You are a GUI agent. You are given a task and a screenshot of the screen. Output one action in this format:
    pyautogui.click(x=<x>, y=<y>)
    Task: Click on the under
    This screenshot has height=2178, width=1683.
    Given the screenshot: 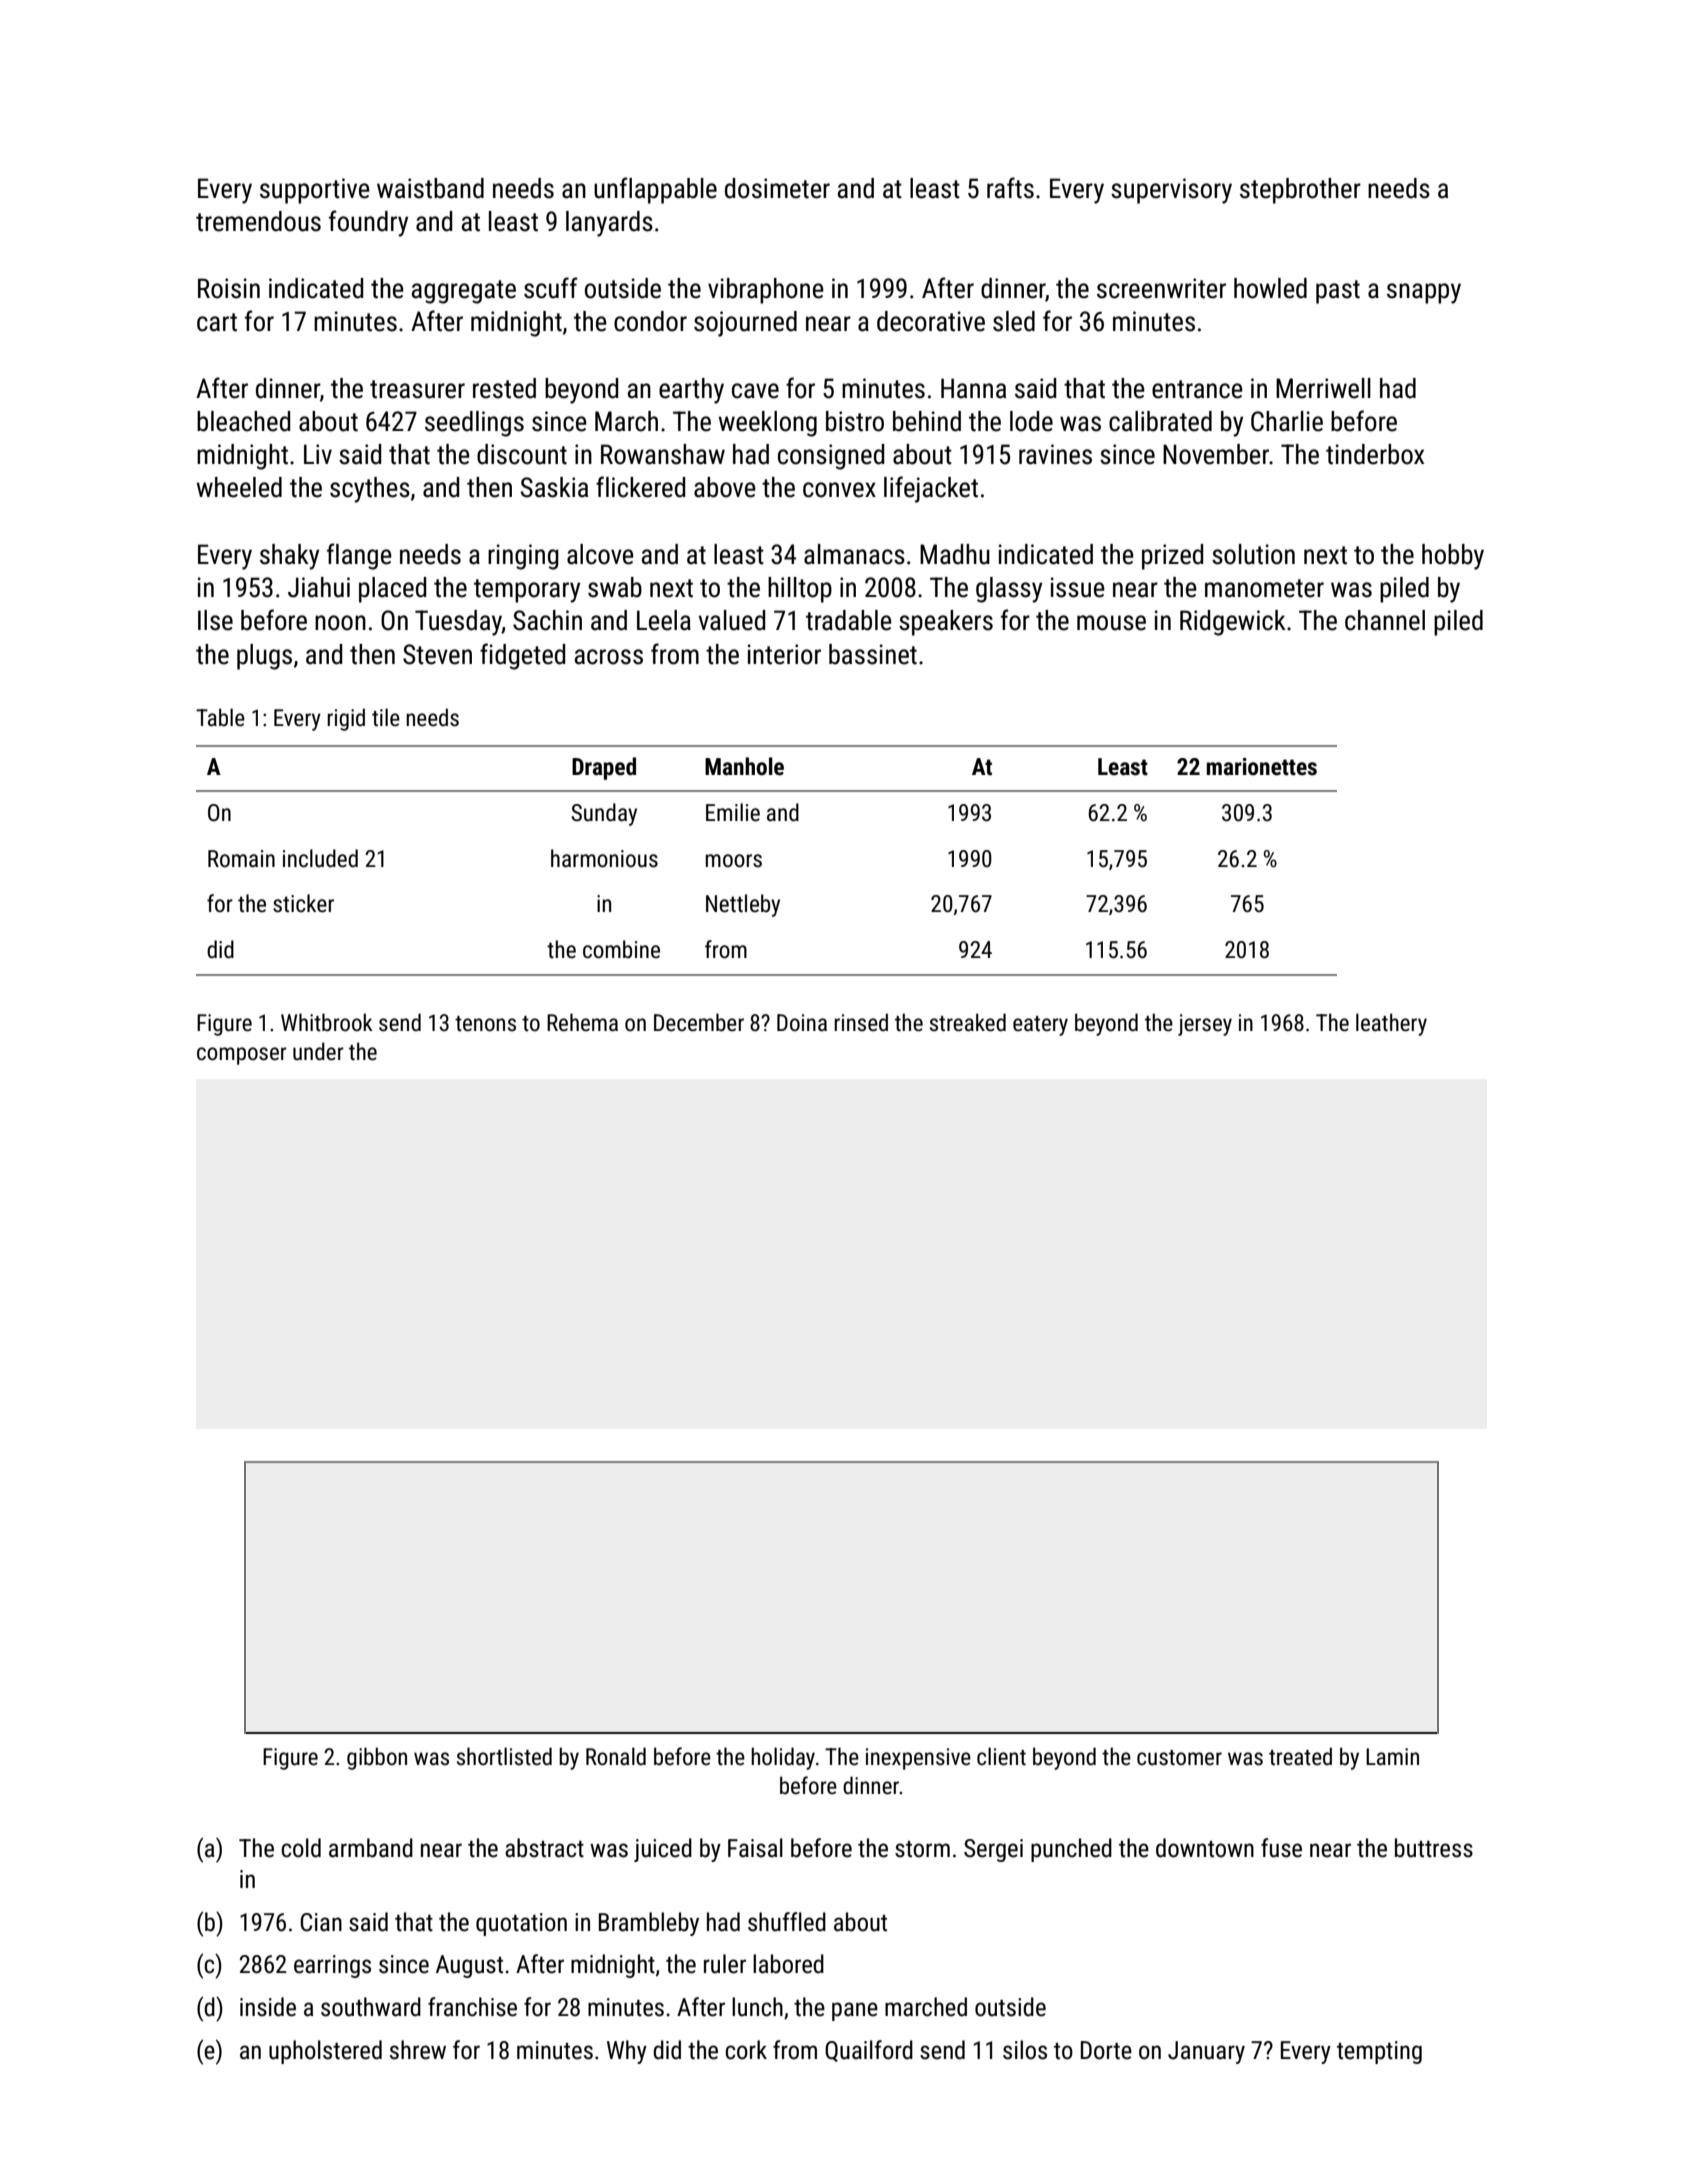 What is the action you would take?
    pyautogui.click(x=318, y=1051)
